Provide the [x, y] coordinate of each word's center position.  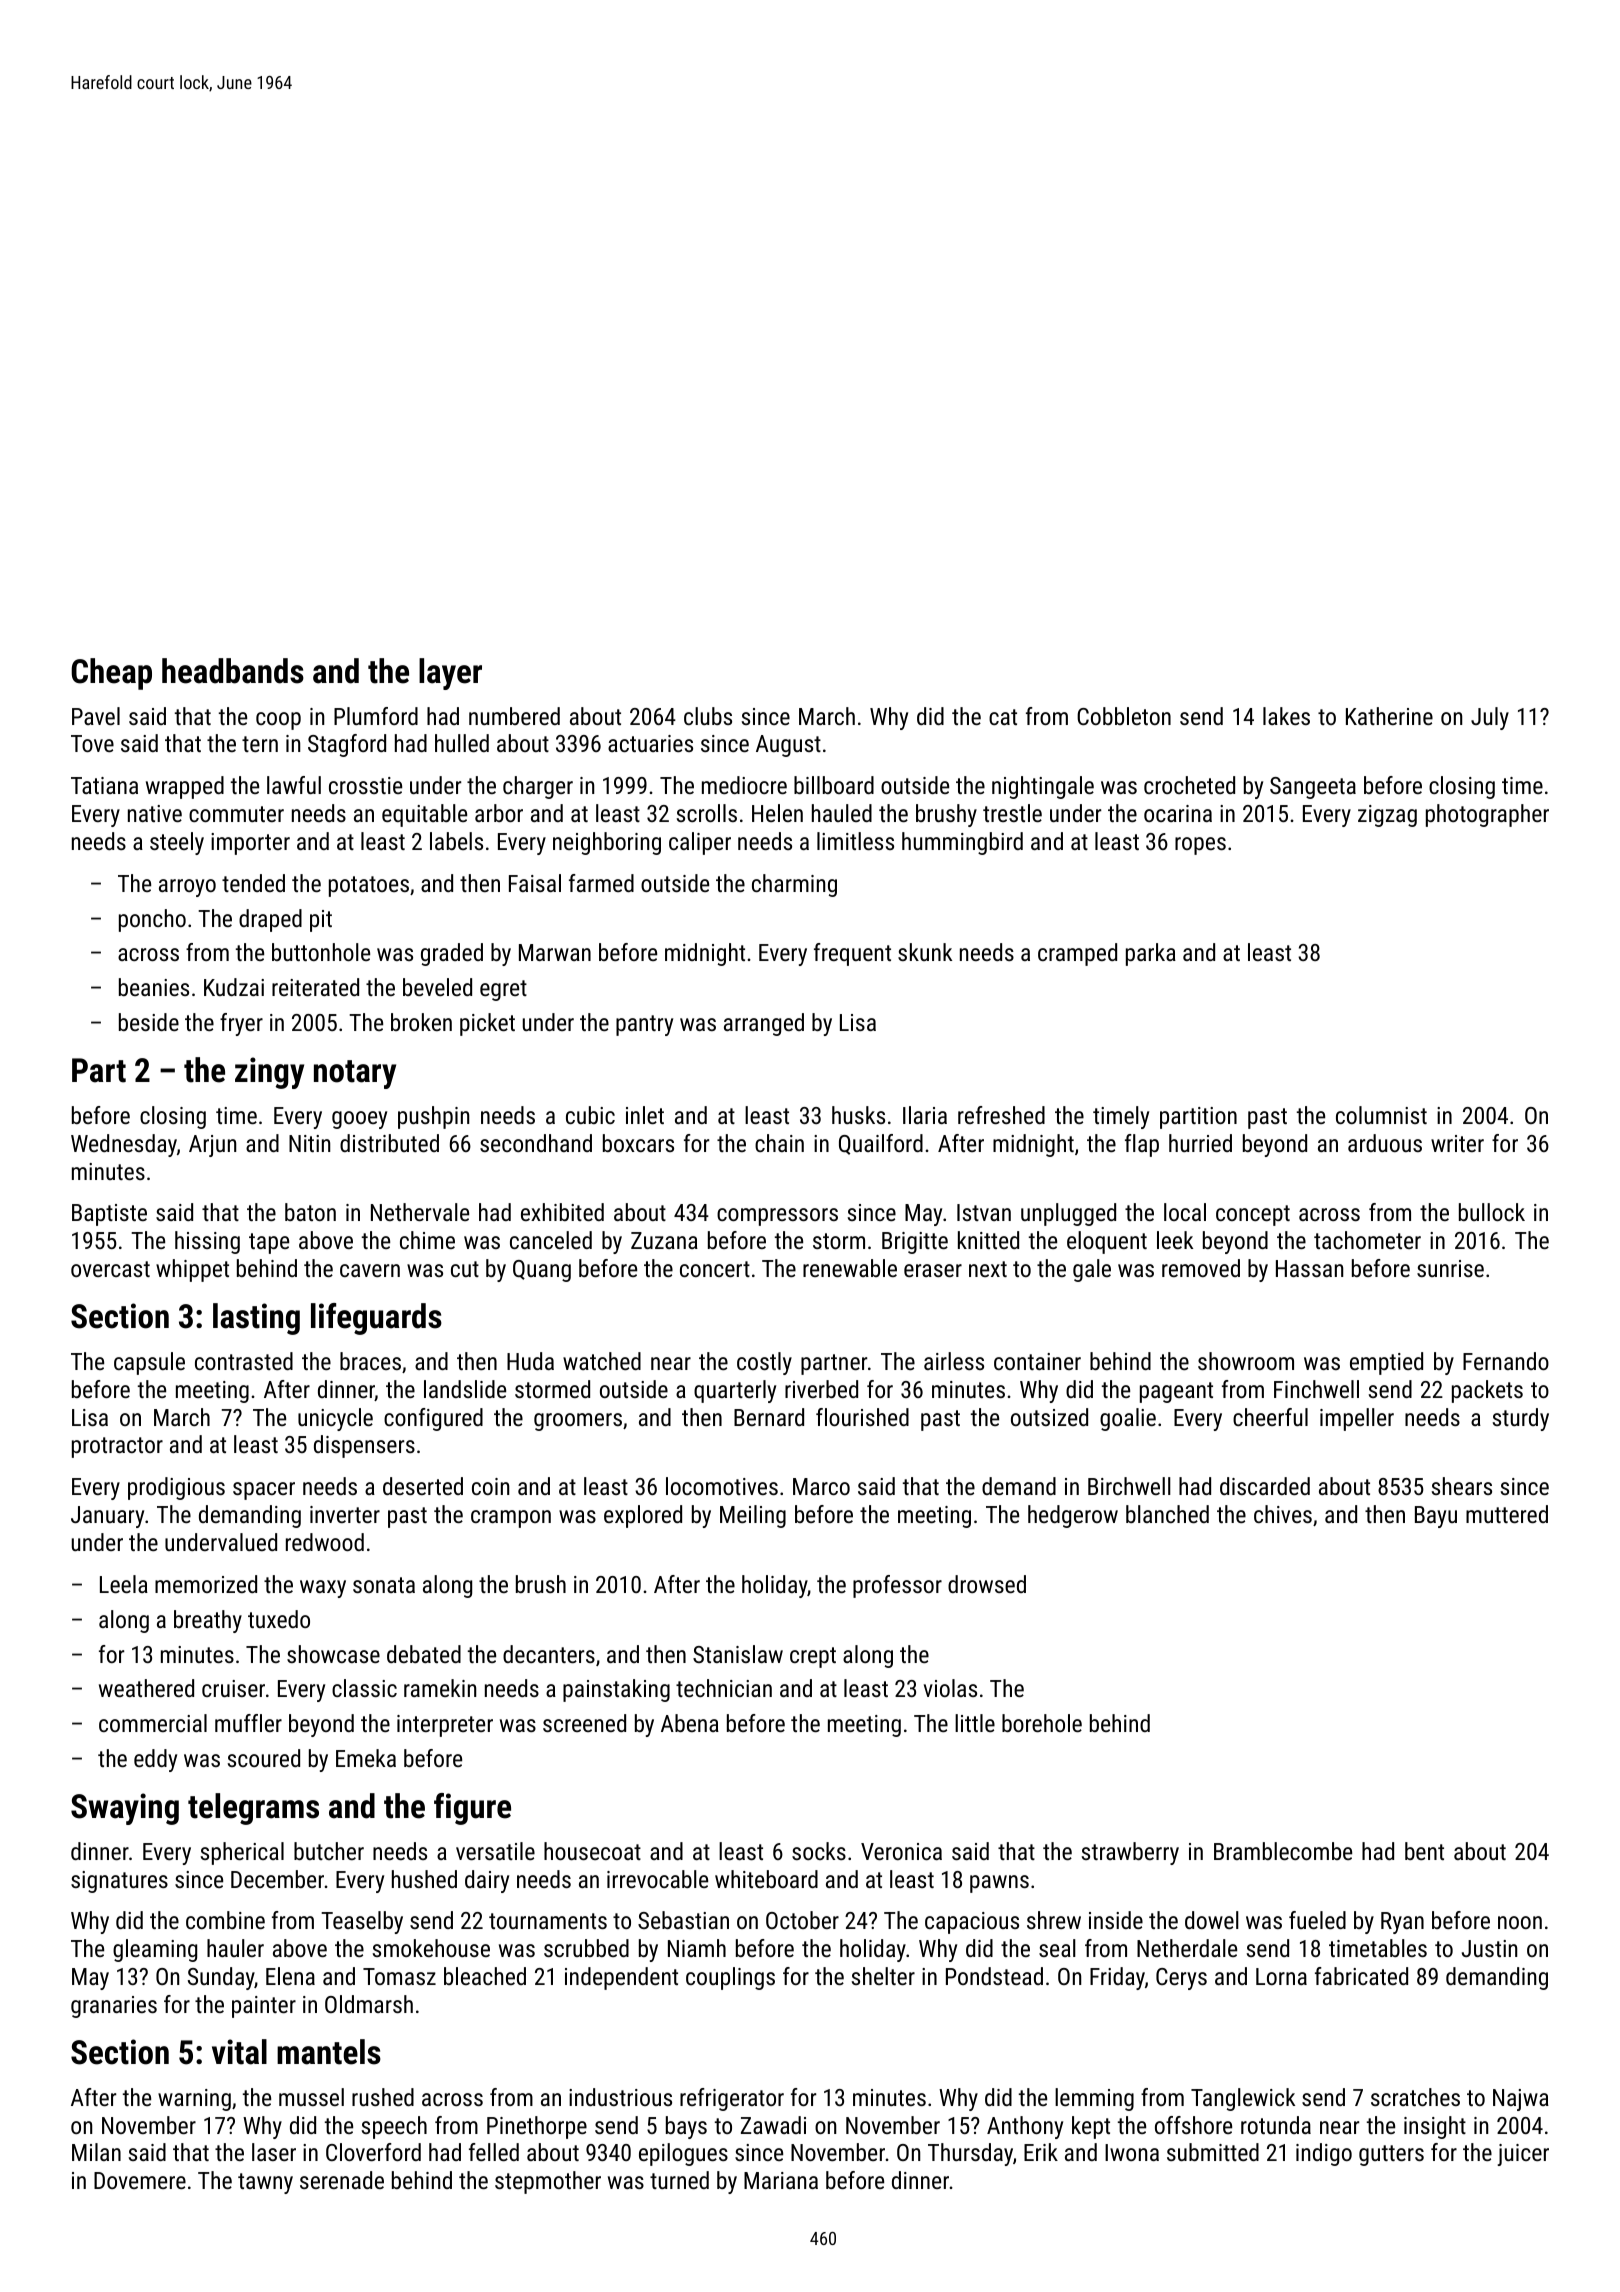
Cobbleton [1124, 716]
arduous [1385, 1143]
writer [1457, 1143]
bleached [485, 1976]
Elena [290, 1976]
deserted [423, 1486]
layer [450, 674]
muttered [1507, 1514]
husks [858, 1115]
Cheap [111, 674]
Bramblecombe [1283, 1851]
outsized [1049, 1417]
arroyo [187, 888]
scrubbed [586, 1948]
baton [310, 1212]
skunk [925, 952]
